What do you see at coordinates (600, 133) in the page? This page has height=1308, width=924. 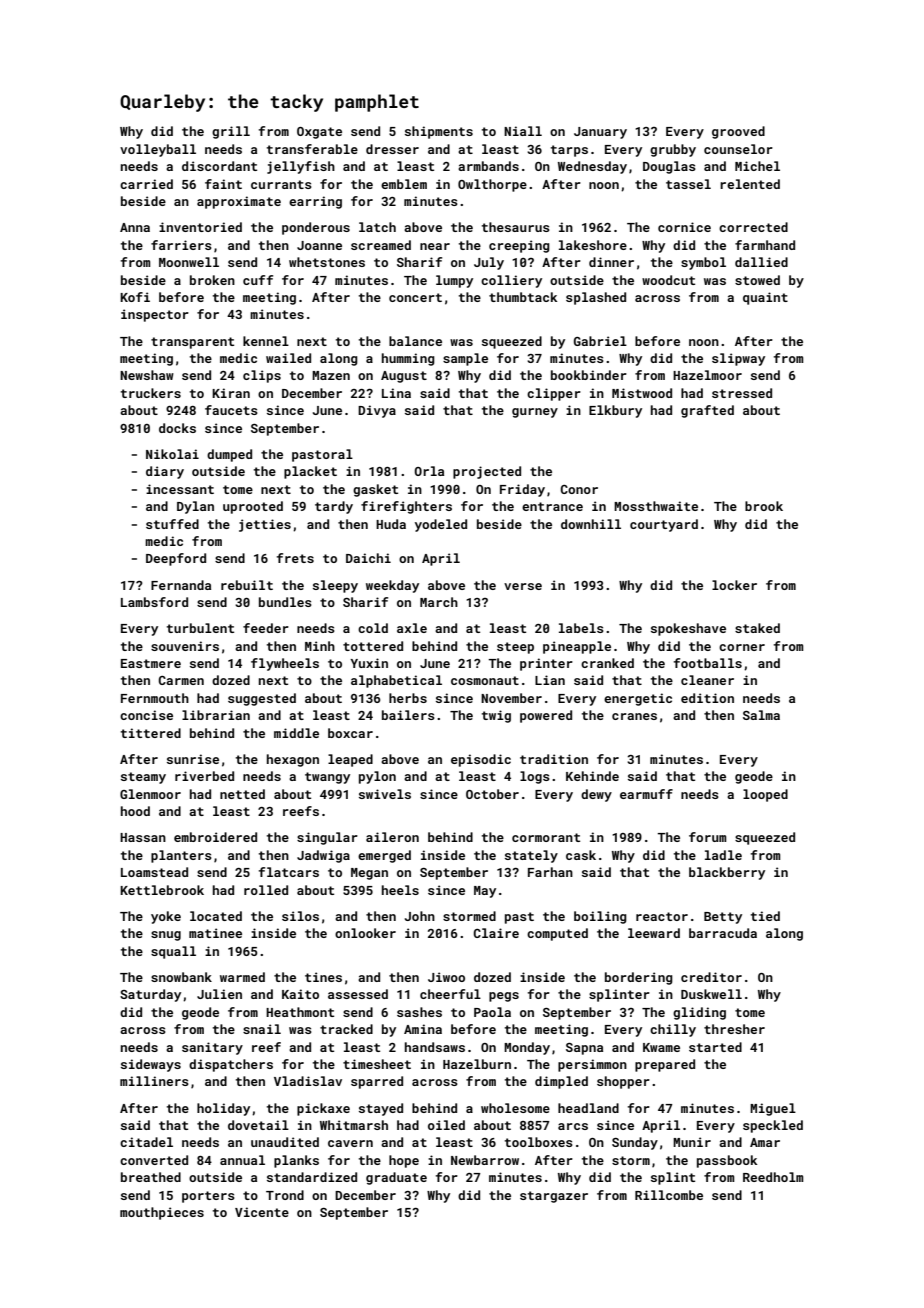 I see `January` at bounding box center [600, 133].
